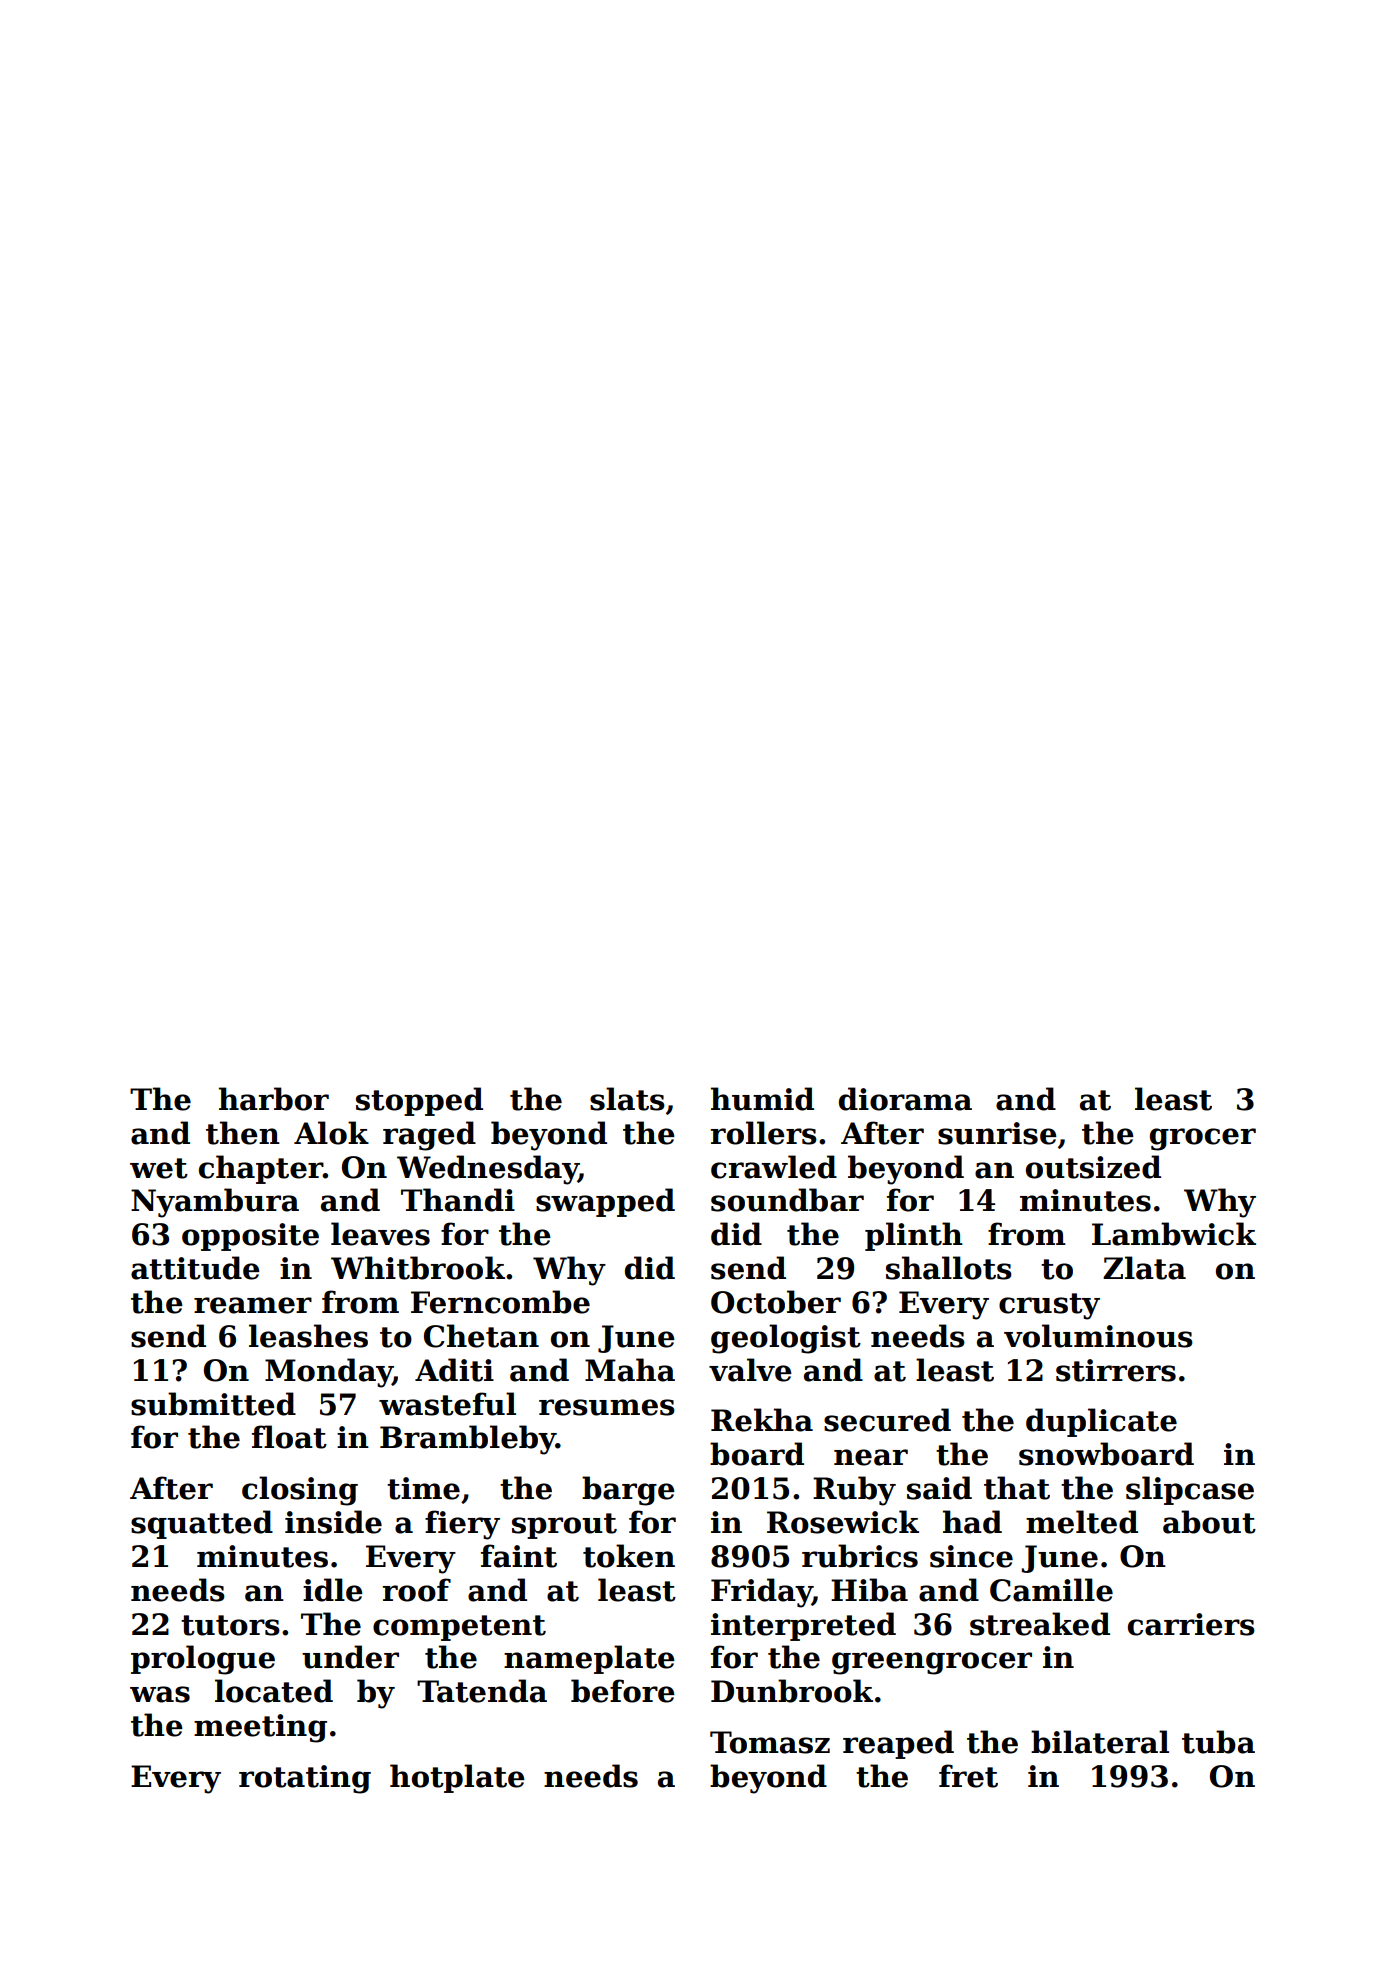 The image size is (1386, 1969). I want to click on harbor, so click(274, 1099).
